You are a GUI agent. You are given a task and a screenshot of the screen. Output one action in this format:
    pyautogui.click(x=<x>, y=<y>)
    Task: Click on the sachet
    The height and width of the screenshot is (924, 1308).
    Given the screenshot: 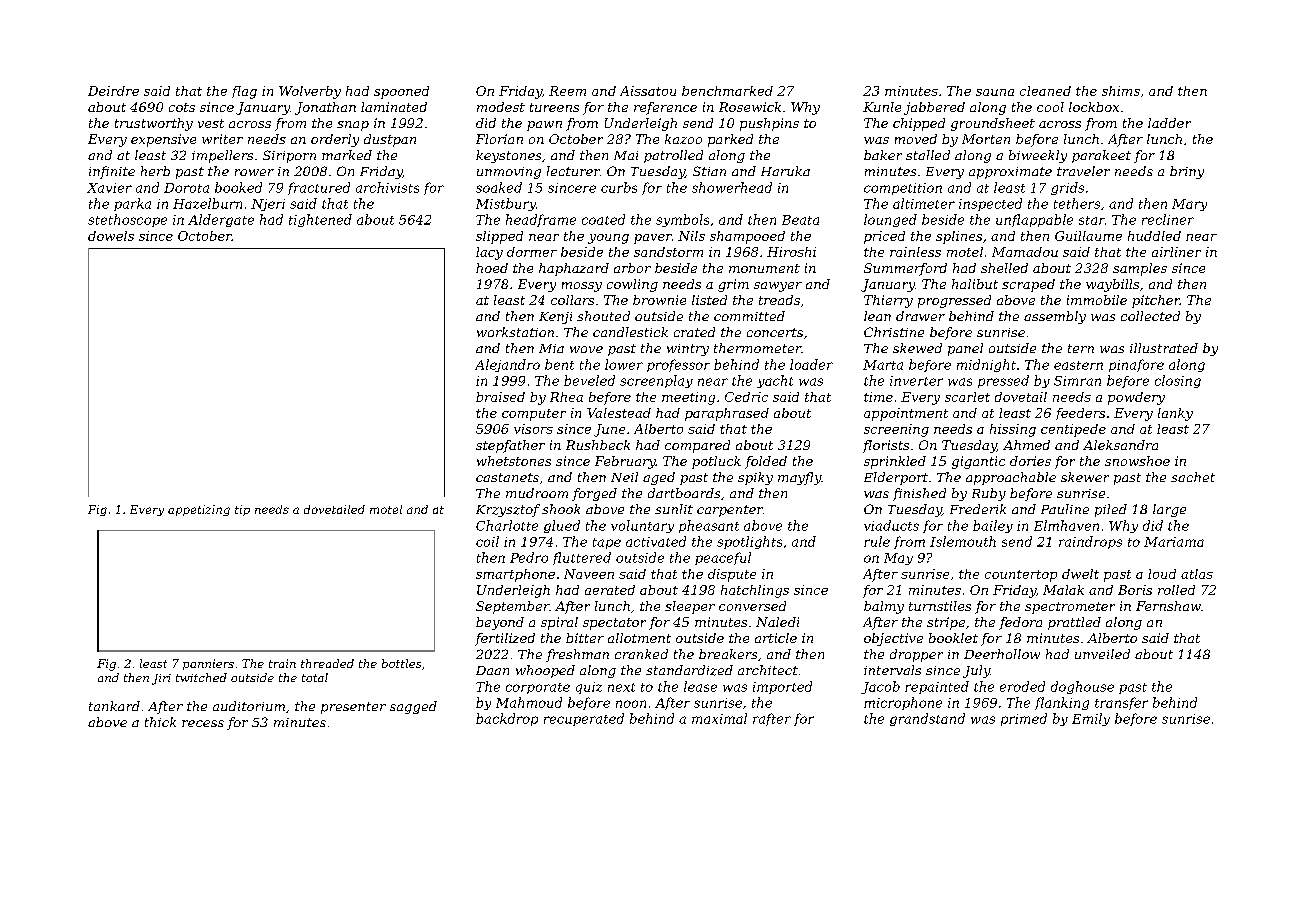 What is the action you would take?
    pyautogui.click(x=1193, y=477)
